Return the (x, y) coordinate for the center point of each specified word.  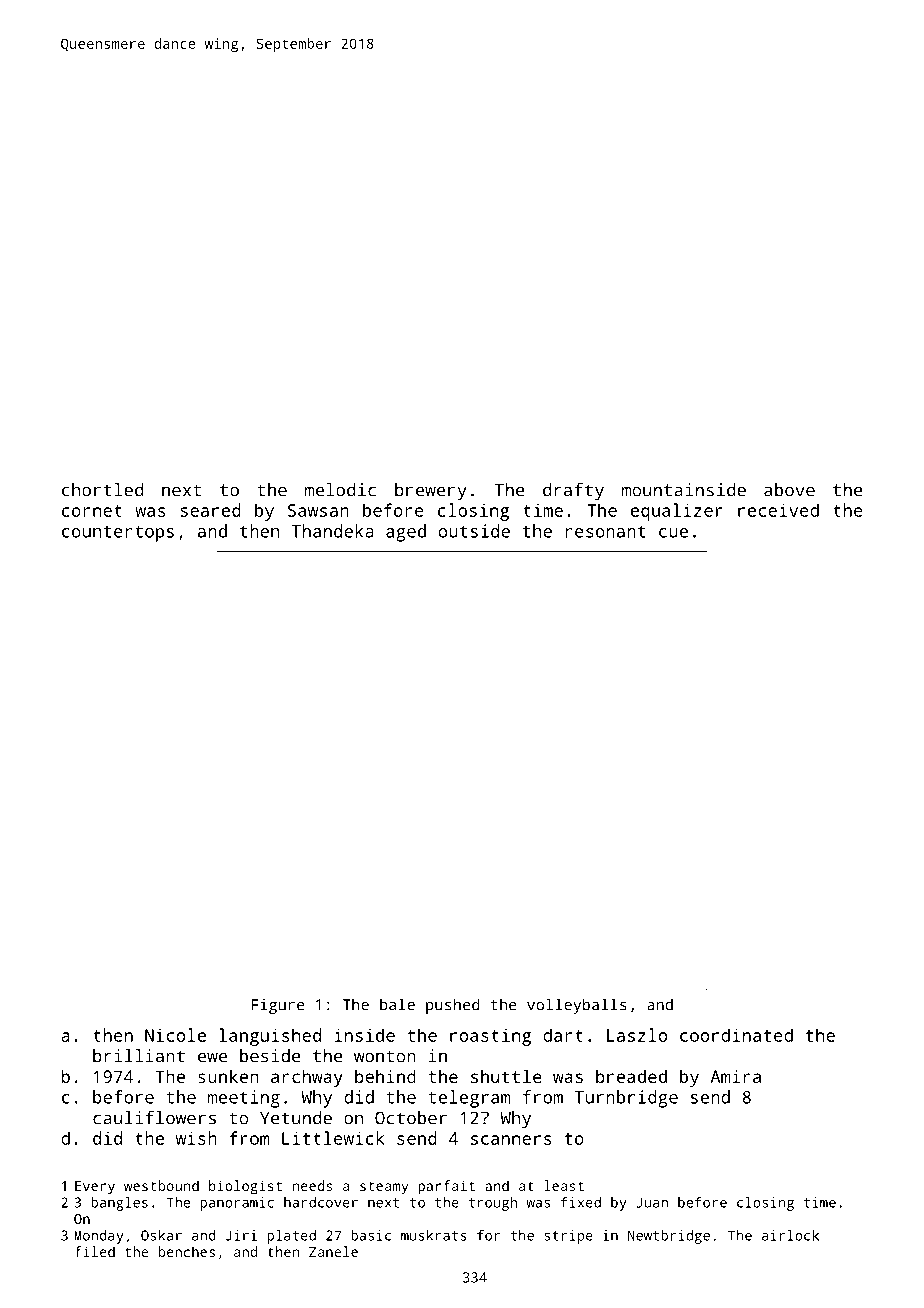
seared (210, 510)
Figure (278, 1006)
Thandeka (333, 531)
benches (187, 1251)
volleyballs (577, 1006)
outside (474, 531)
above (789, 490)
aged (406, 533)
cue (673, 533)
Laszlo (637, 1035)
